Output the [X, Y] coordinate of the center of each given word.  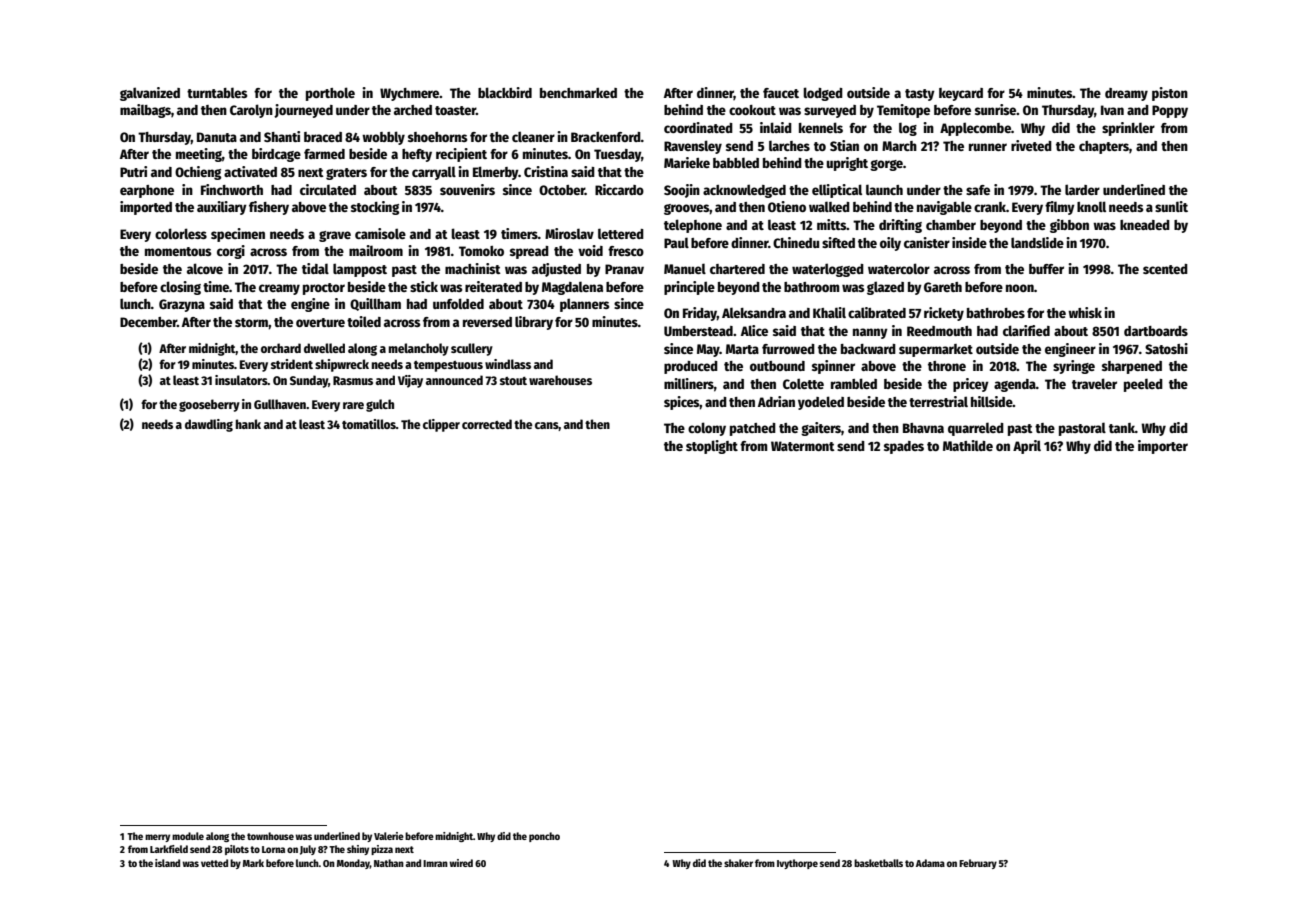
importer [1163, 447]
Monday [353, 864]
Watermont [803, 446]
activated [250, 171]
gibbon [1069, 226]
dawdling [209, 425]
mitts [832, 224]
